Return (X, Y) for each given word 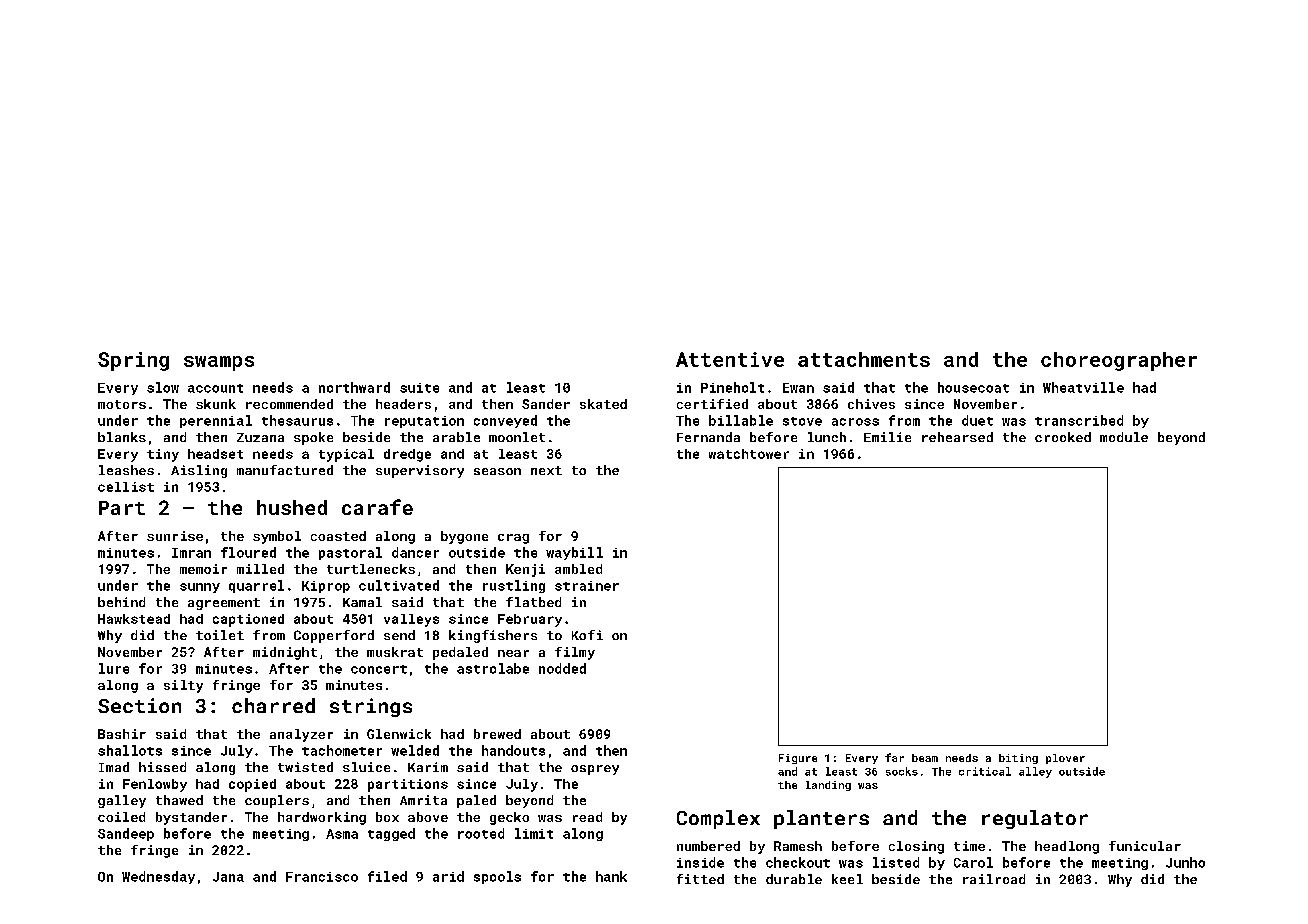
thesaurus (297, 420)
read (587, 817)
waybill (574, 553)
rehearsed (957, 437)
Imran (191, 553)
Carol (973, 862)
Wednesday (158, 877)
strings (371, 707)
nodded (562, 668)
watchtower (749, 454)
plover (1065, 759)
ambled (578, 569)
